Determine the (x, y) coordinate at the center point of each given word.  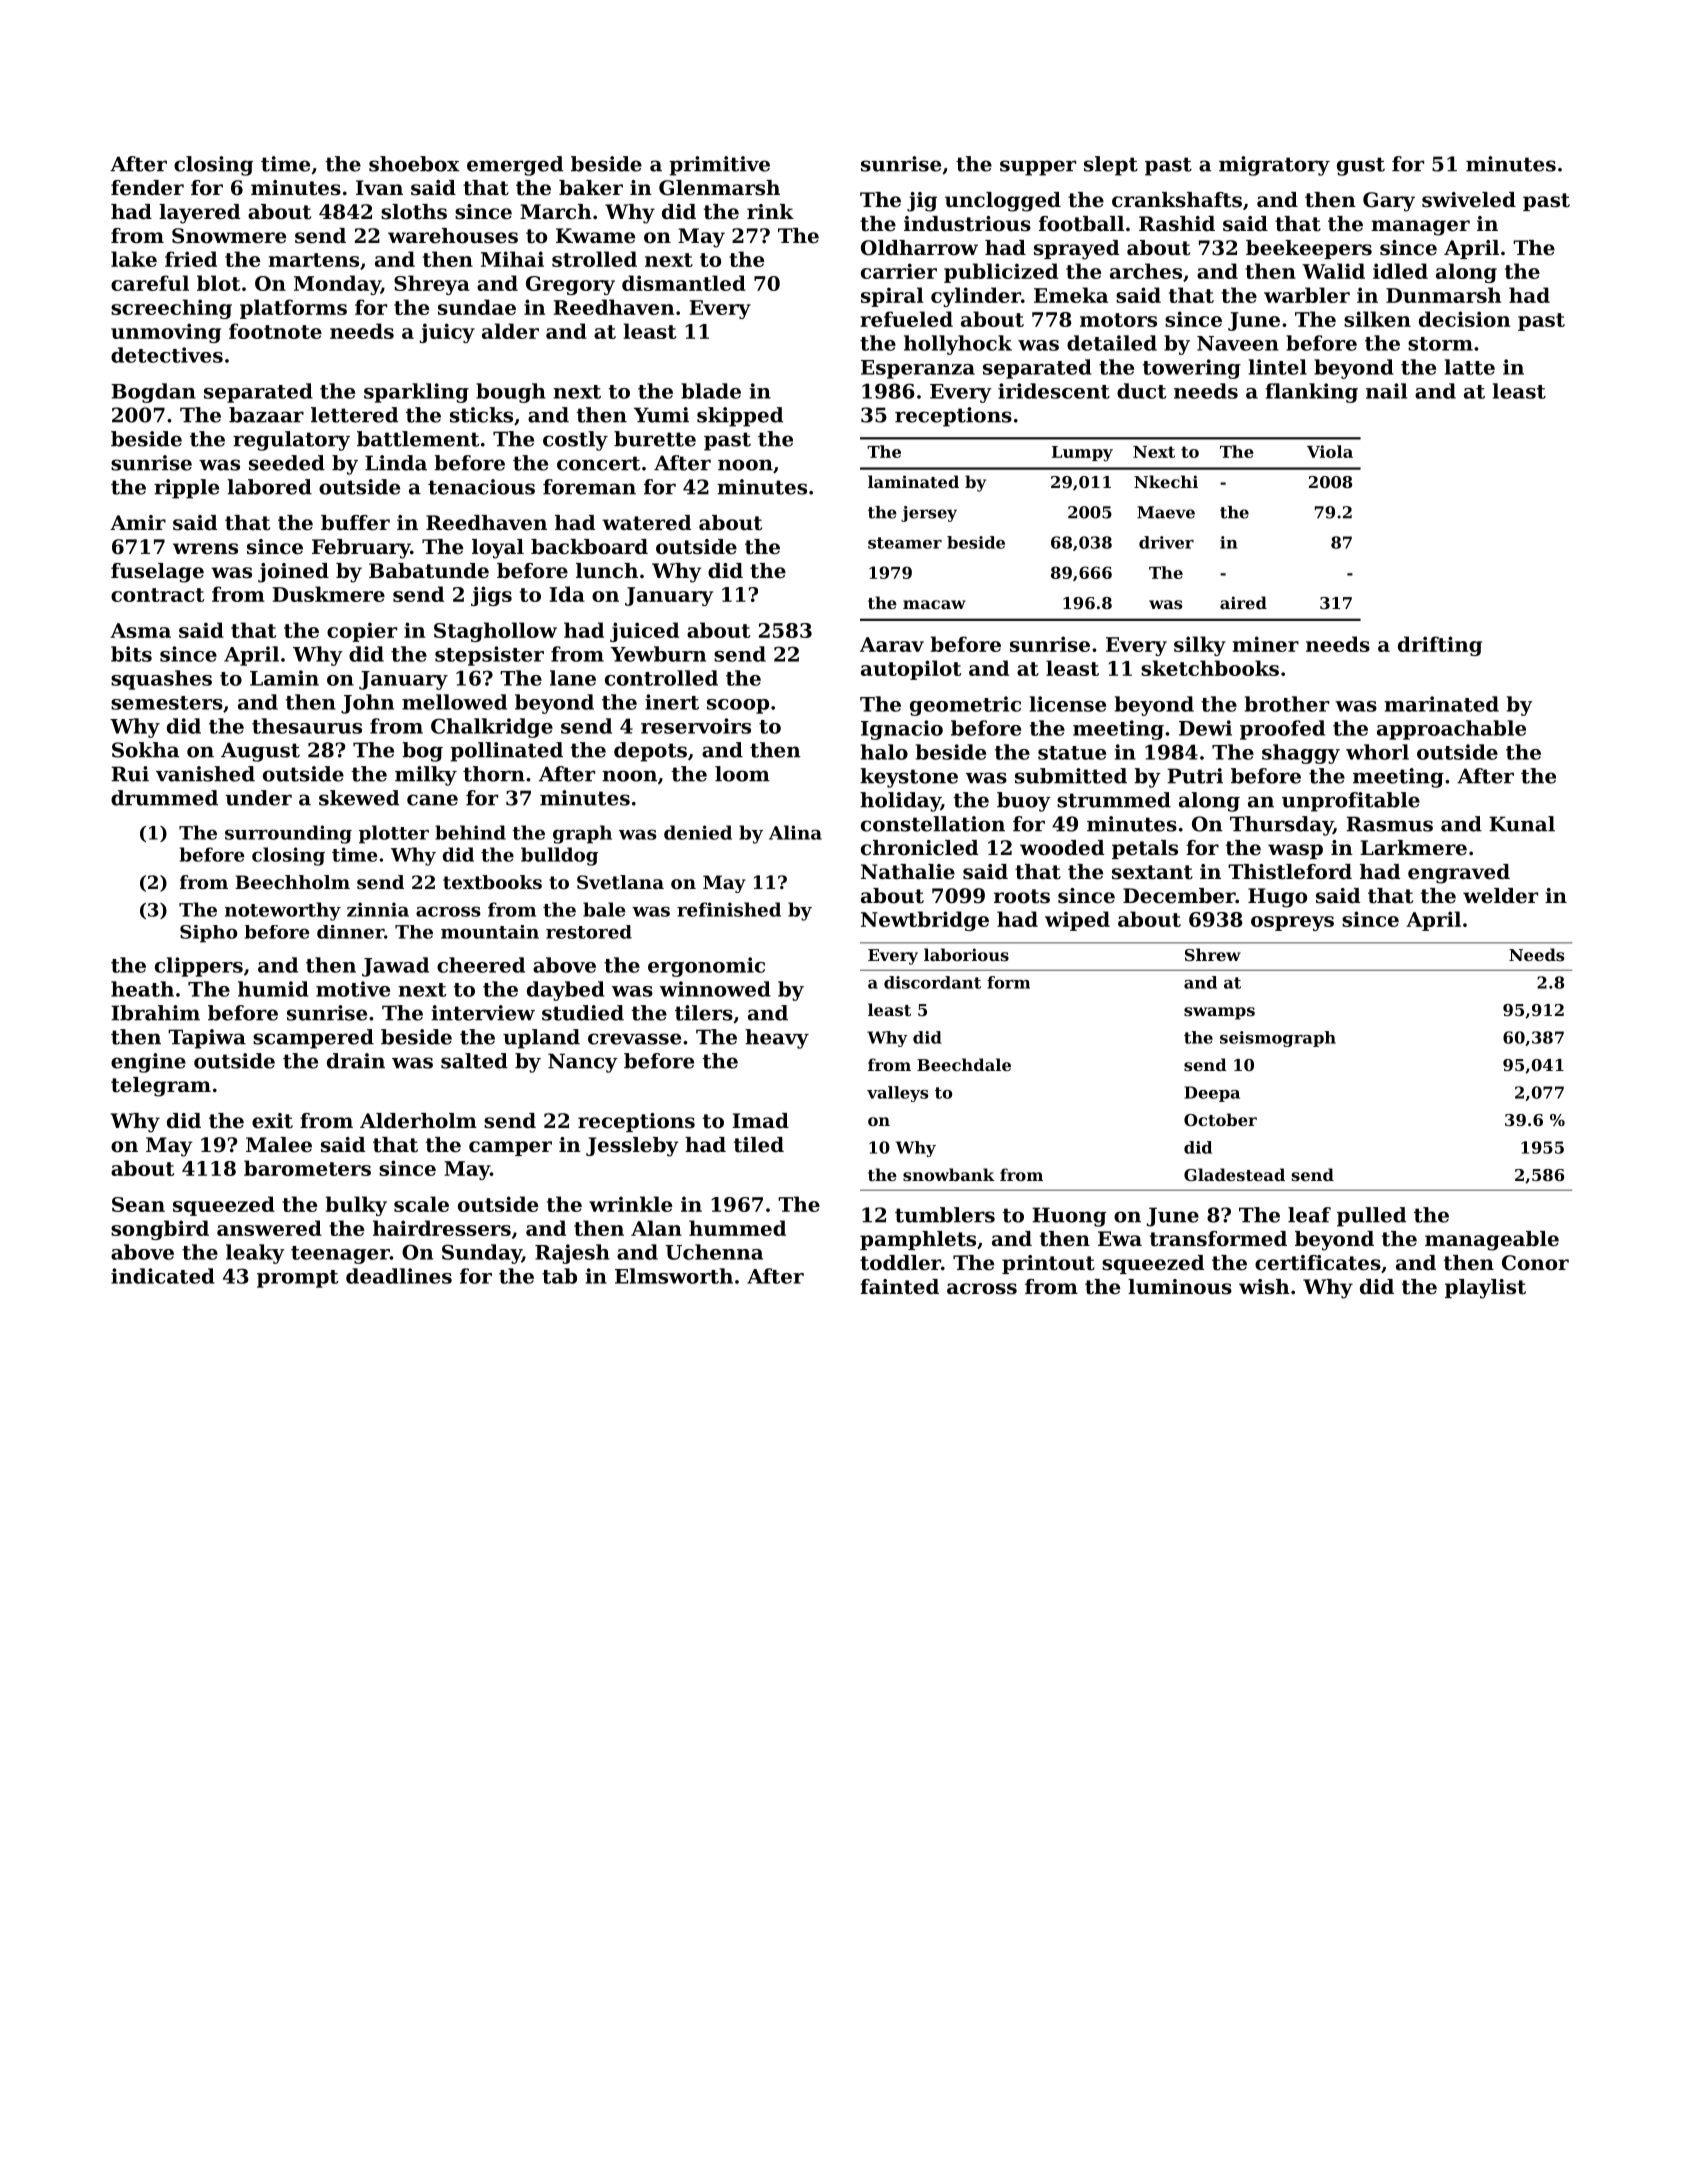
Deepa (1212, 1094)
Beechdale (964, 1064)
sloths (414, 212)
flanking (1311, 393)
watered (646, 523)
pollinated (506, 752)
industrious (967, 224)
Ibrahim (155, 1013)
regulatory (291, 441)
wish (1264, 1287)
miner (1266, 644)
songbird (160, 1230)
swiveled (1469, 200)
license (1068, 704)
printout (1048, 1264)
